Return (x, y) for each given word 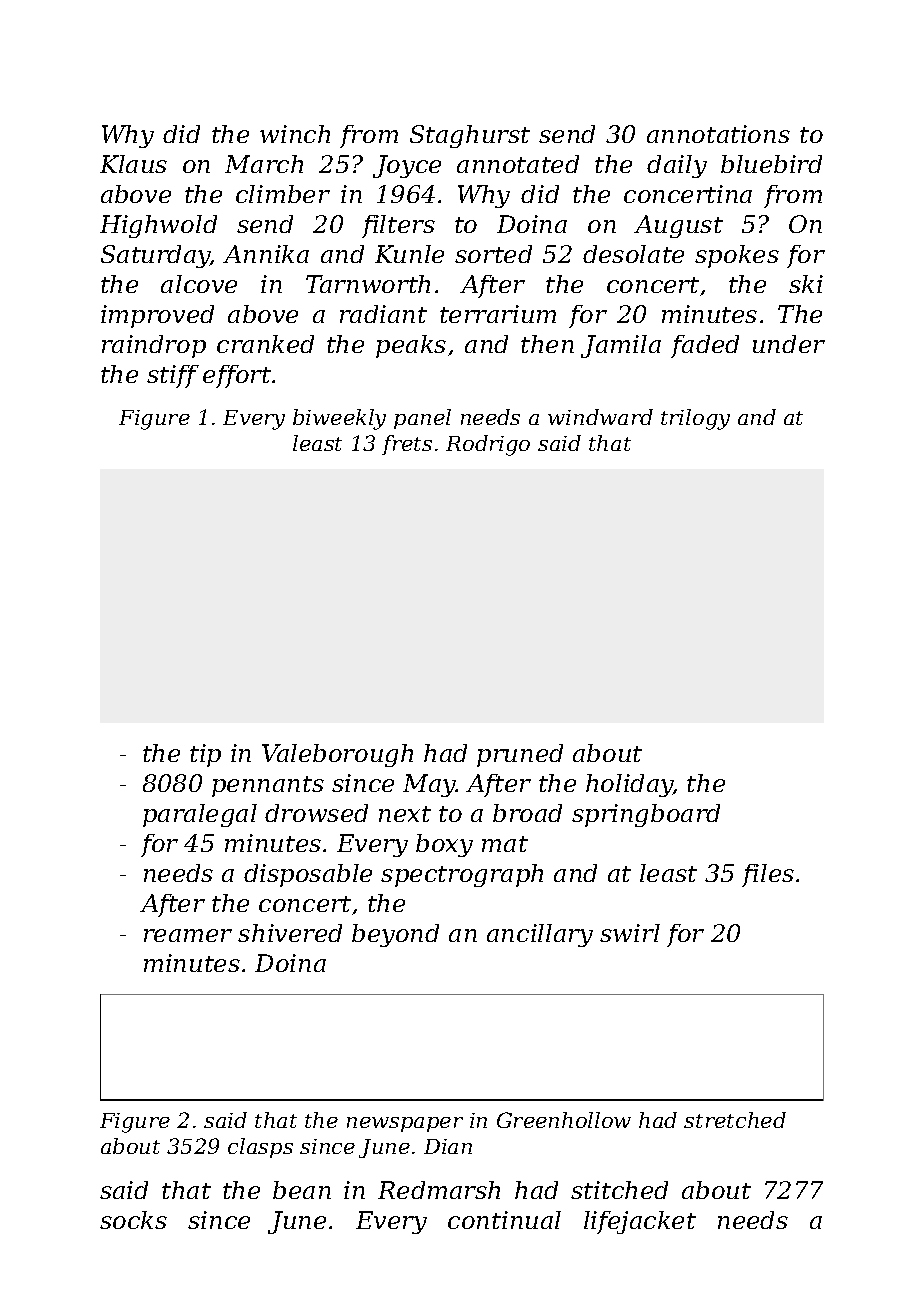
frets (407, 445)
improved (157, 316)
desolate (633, 254)
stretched (735, 1120)
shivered (290, 933)
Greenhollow (564, 1120)
